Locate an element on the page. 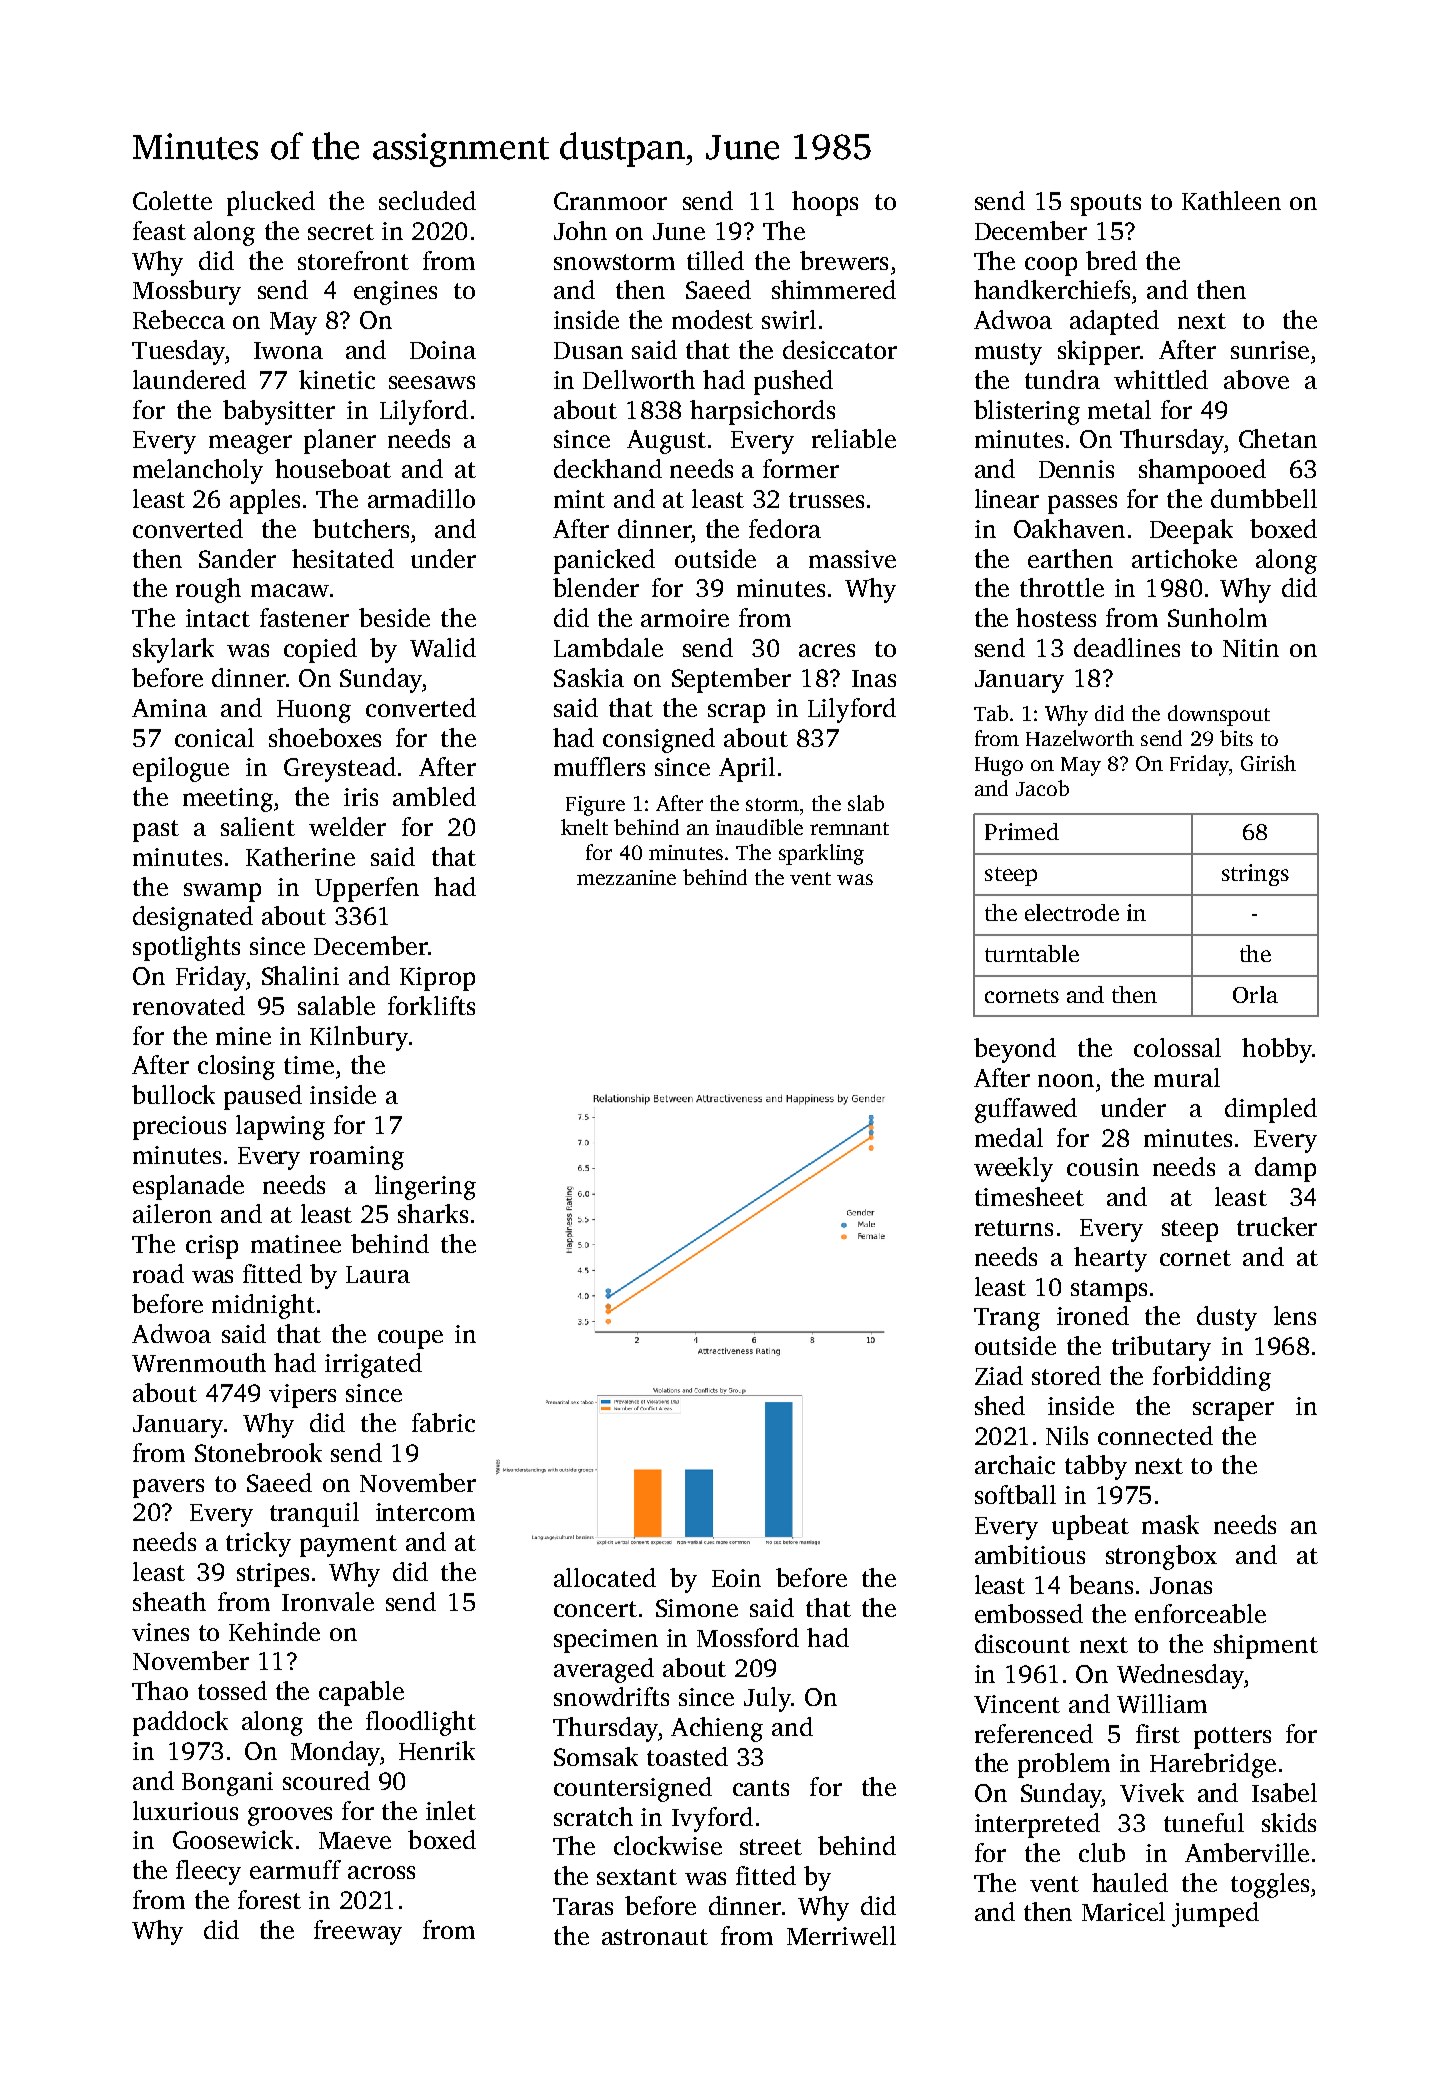  astronaut is located at coordinates (655, 1937).
